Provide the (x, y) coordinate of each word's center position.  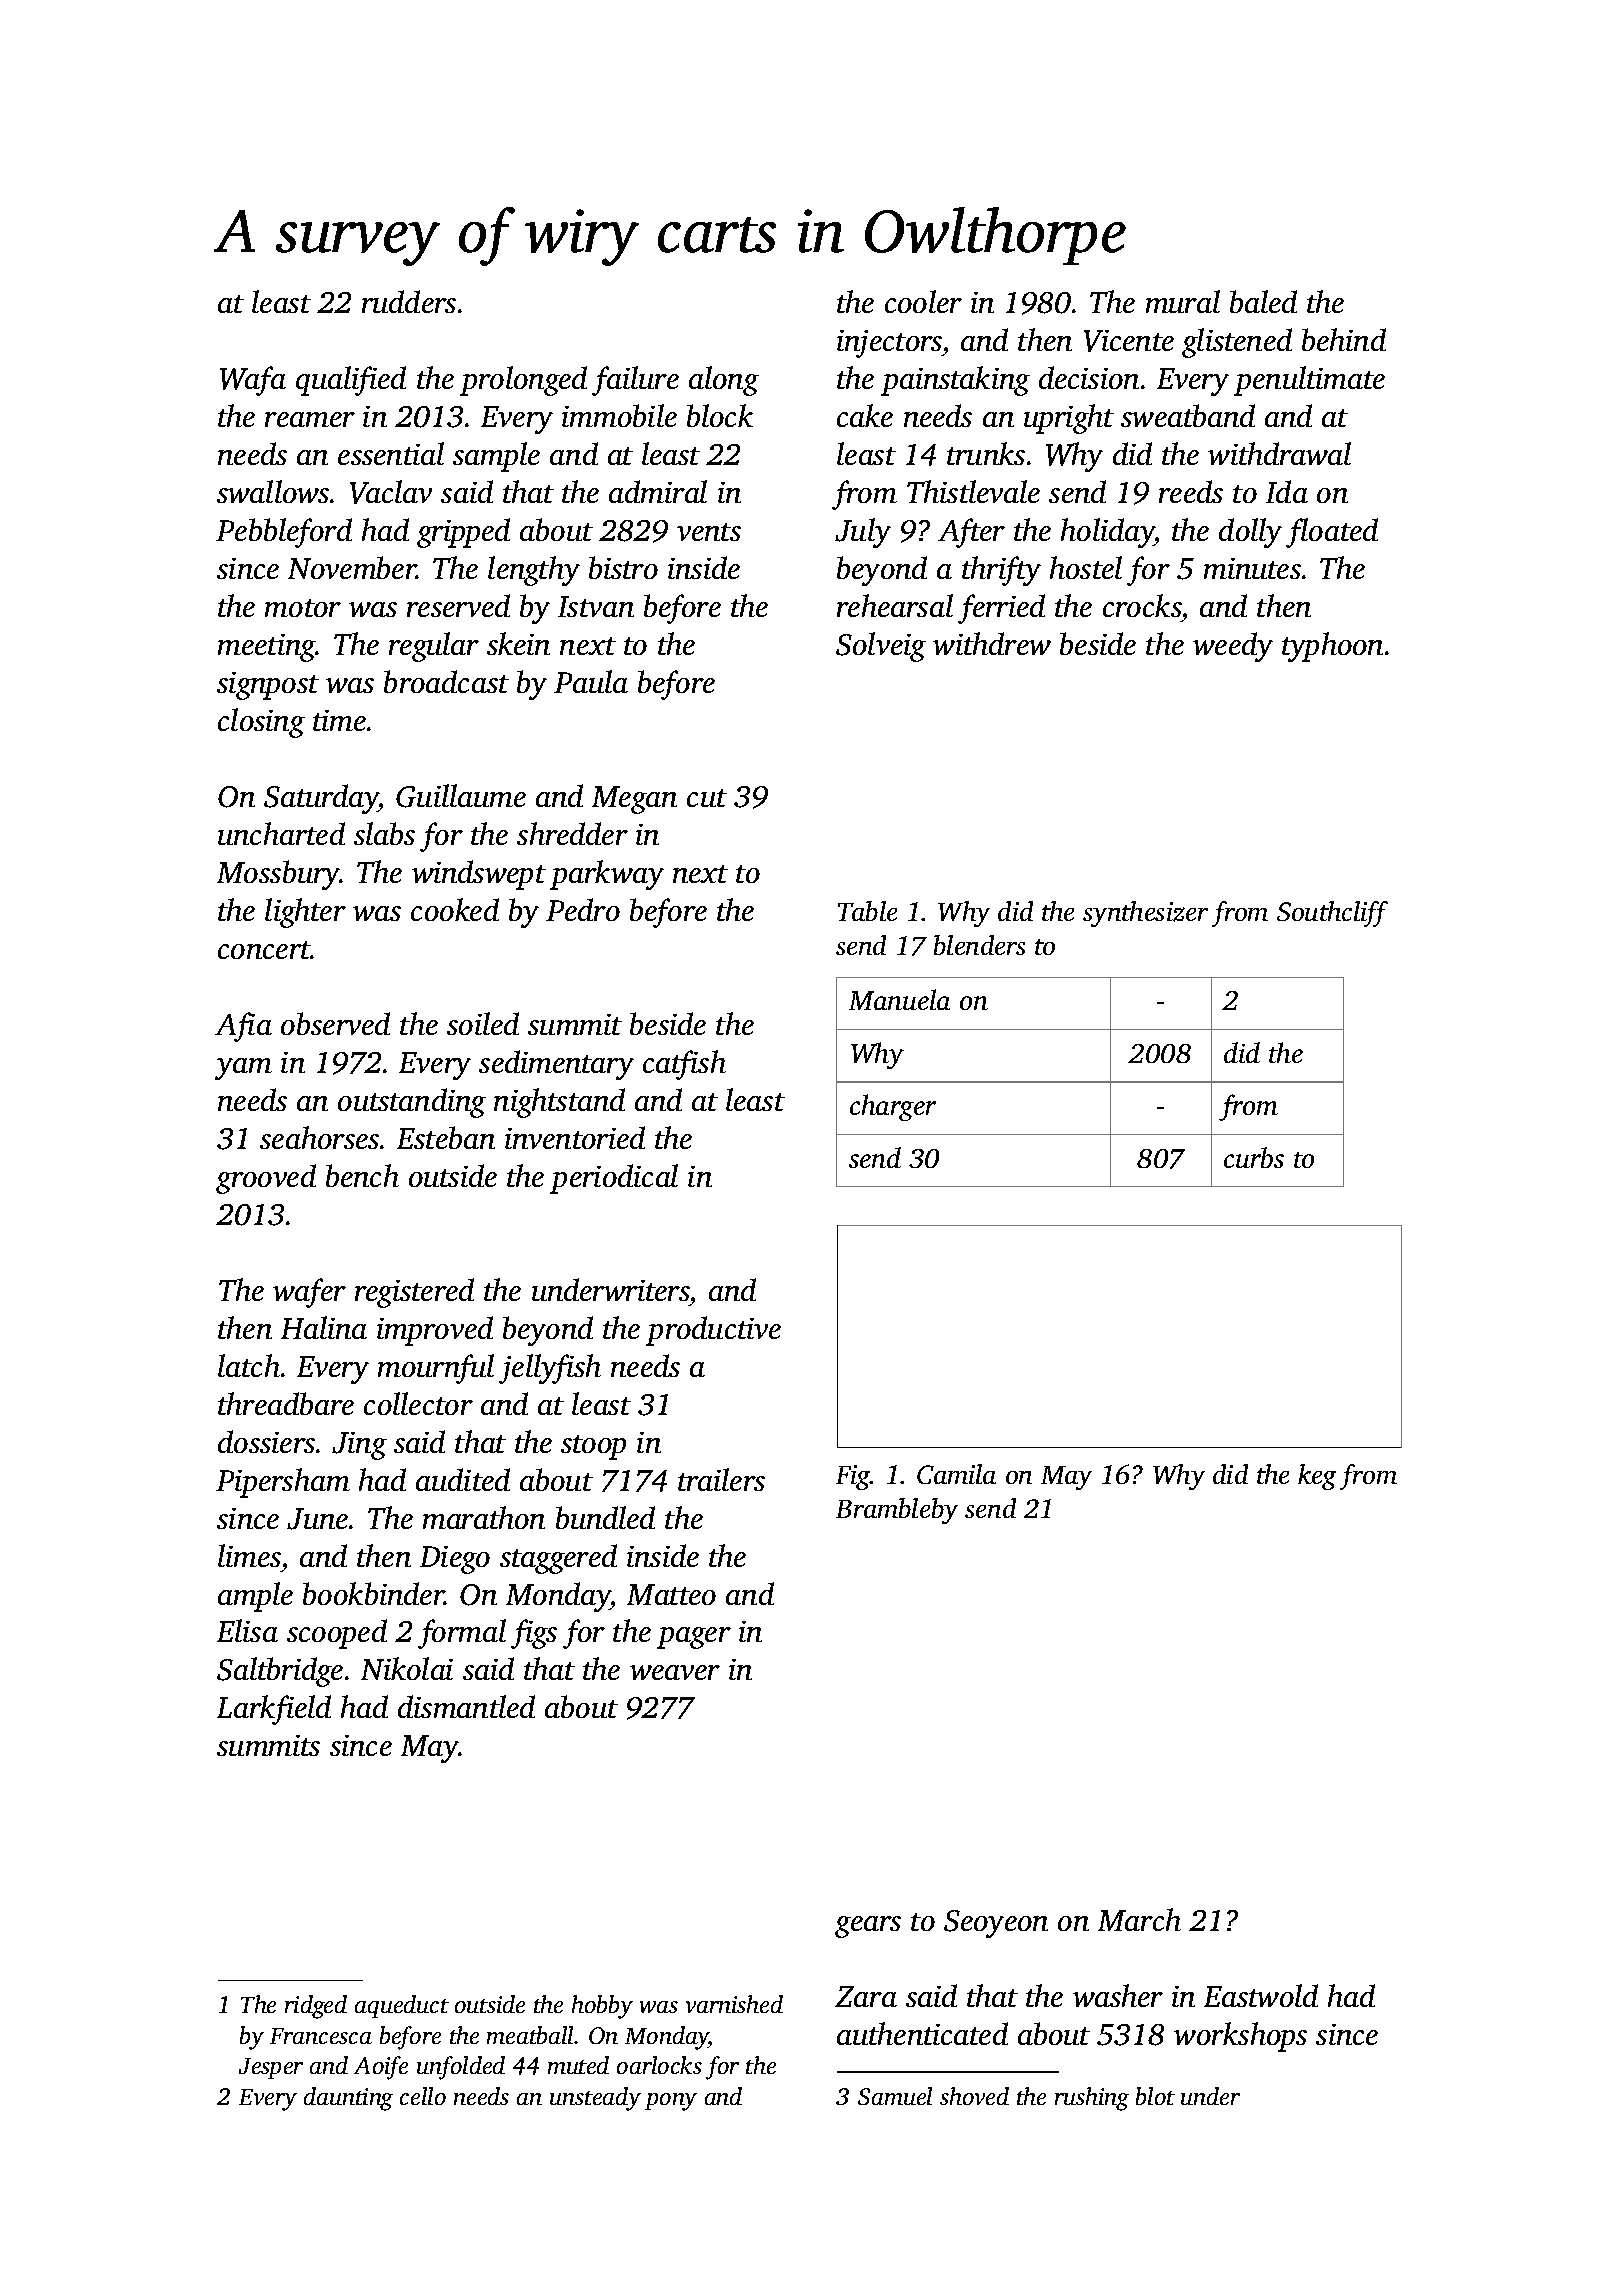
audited (463, 1479)
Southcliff (1332, 914)
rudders (409, 301)
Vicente (1129, 341)
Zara (866, 1996)
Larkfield (274, 1710)
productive (713, 1331)
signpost (268, 686)
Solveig (881, 647)
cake (865, 415)
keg (1317, 1477)
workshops (1240, 2037)
